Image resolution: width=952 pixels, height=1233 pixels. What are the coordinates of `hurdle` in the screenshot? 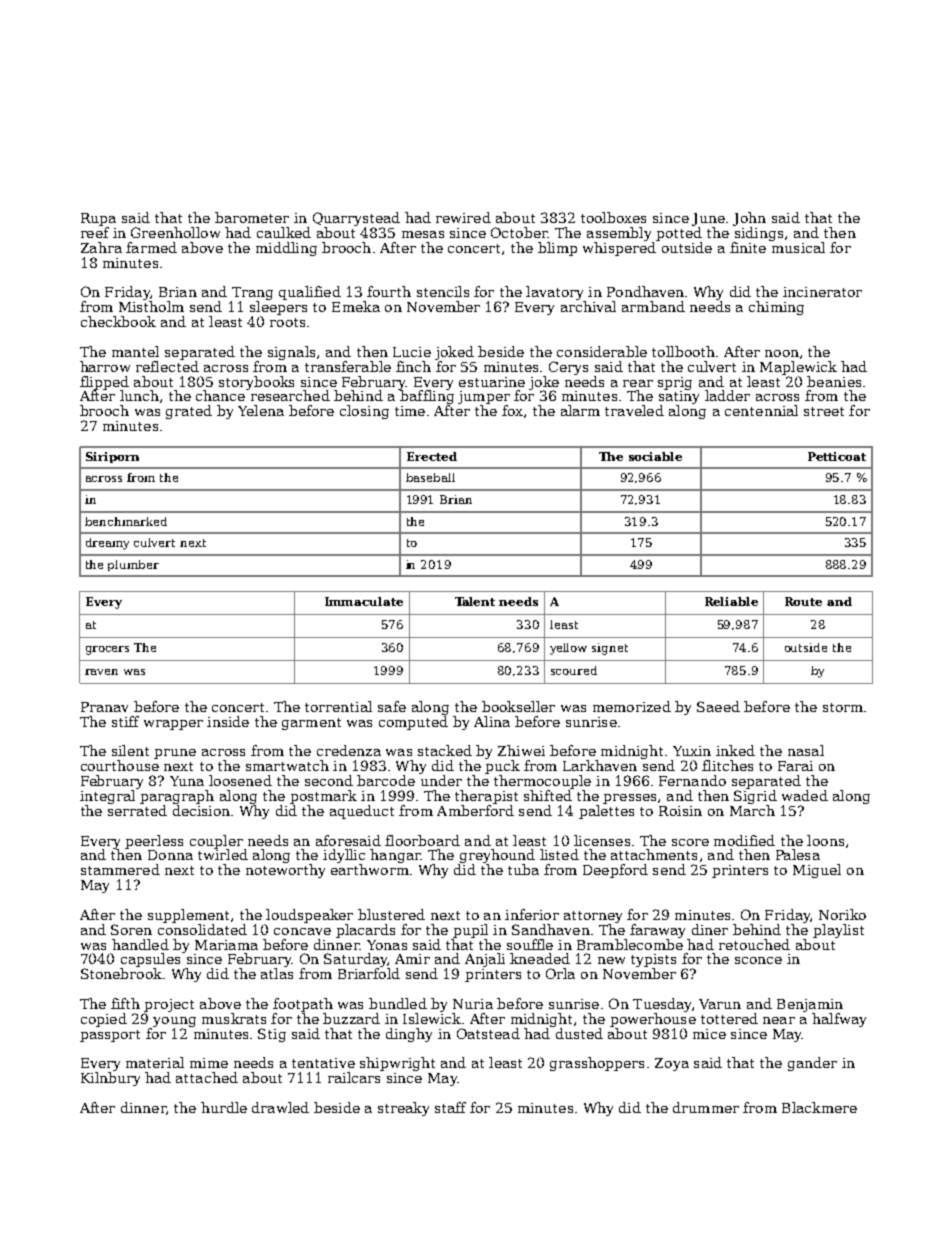 It's located at (224, 1107).
